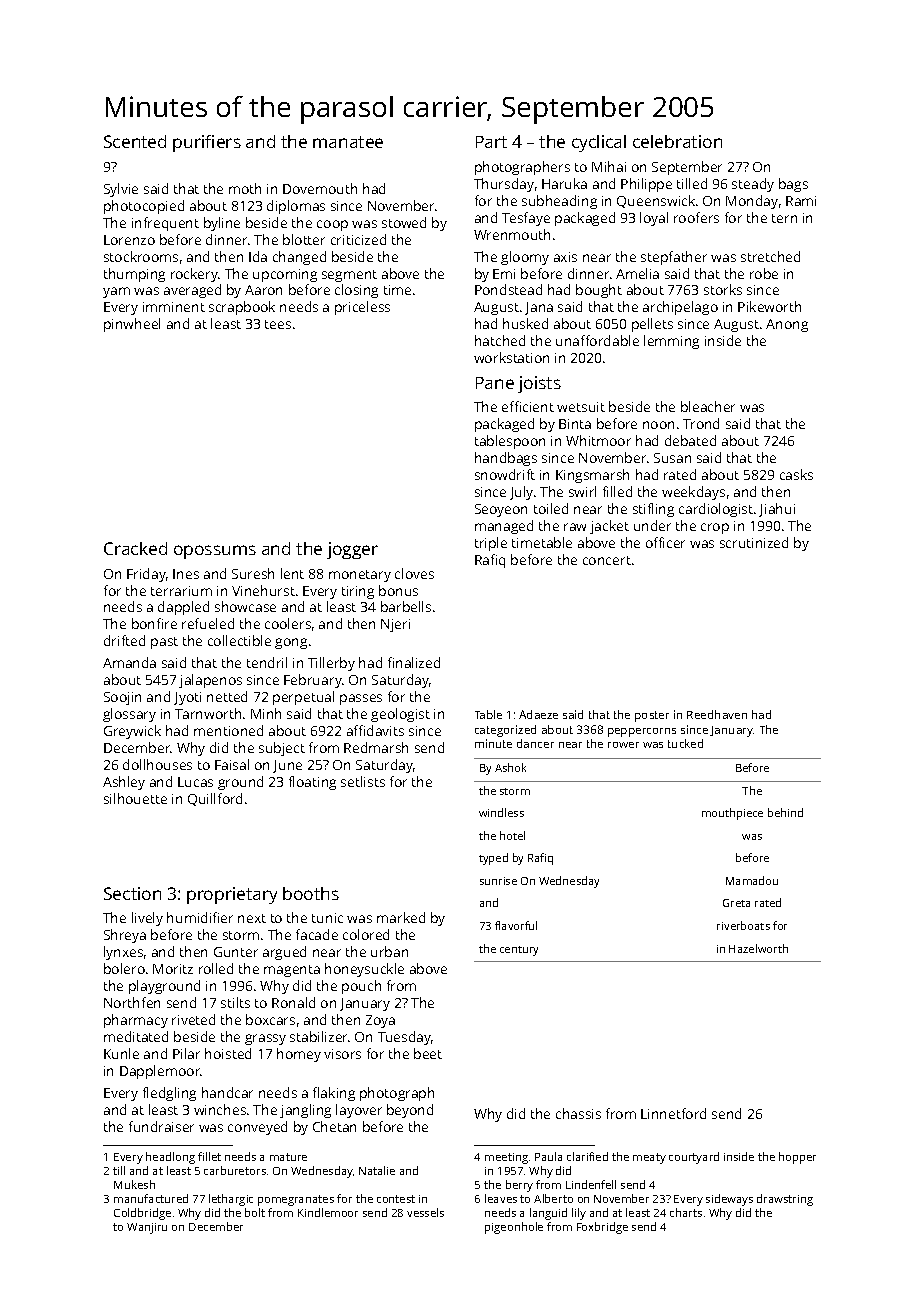  I want to click on Quillford, so click(215, 799).
